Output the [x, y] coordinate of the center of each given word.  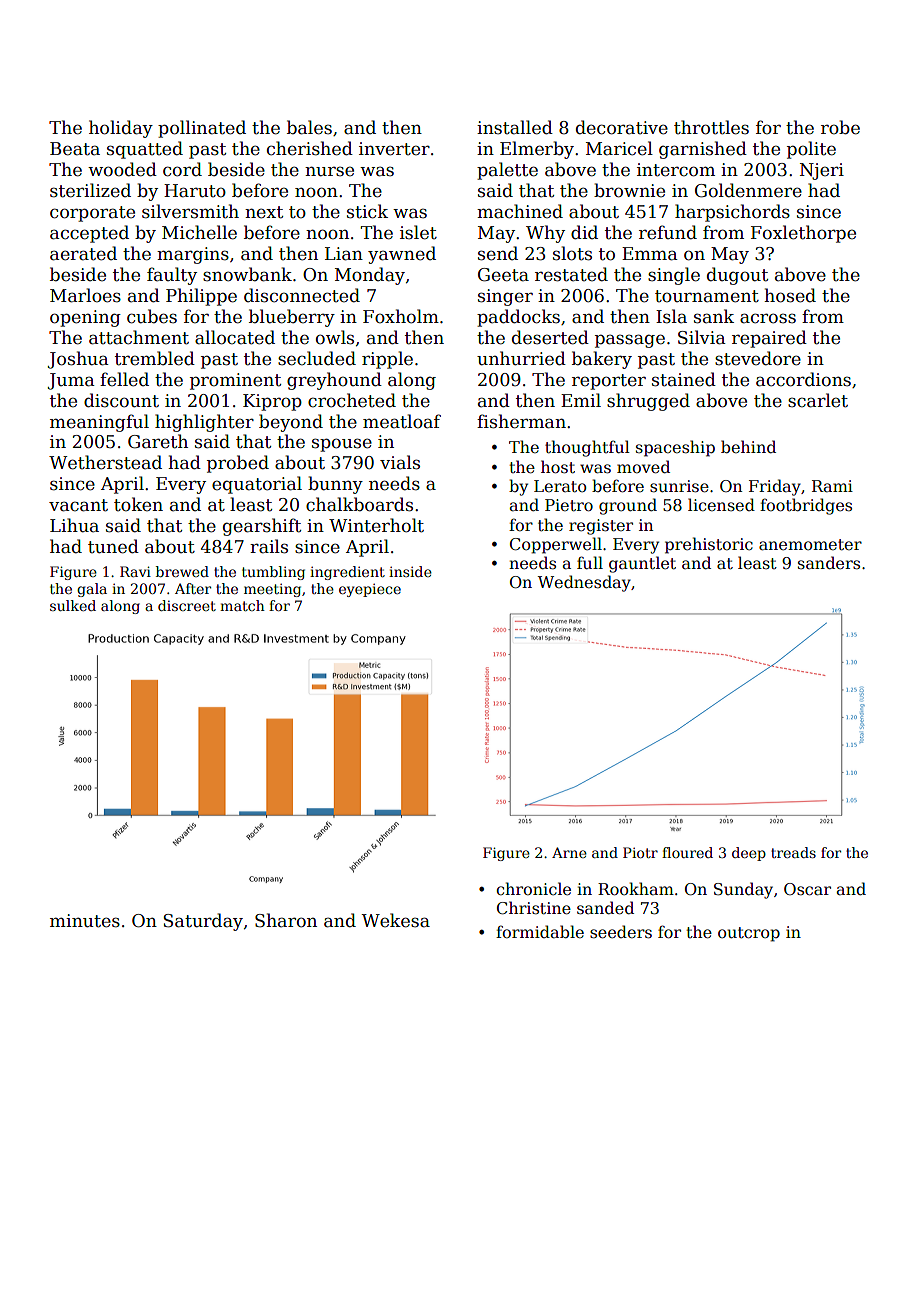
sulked [73, 605]
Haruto [195, 191]
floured [687, 852]
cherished [310, 148]
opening [85, 318]
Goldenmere [748, 190]
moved [643, 467]
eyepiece [370, 590]
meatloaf [402, 421]
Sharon [286, 920]
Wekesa [395, 920]
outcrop [749, 934]
